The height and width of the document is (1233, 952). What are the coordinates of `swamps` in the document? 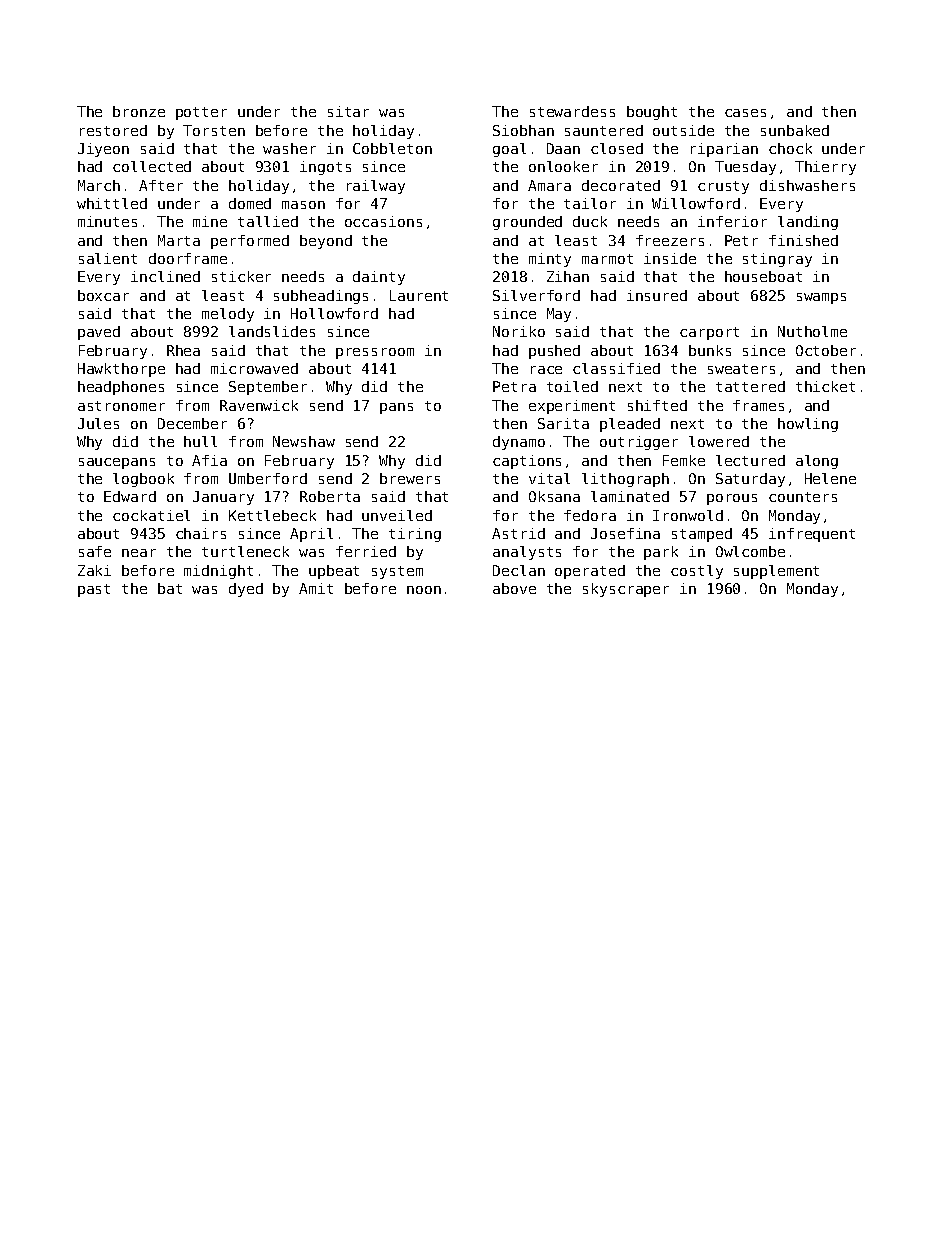 It's located at (821, 298).
